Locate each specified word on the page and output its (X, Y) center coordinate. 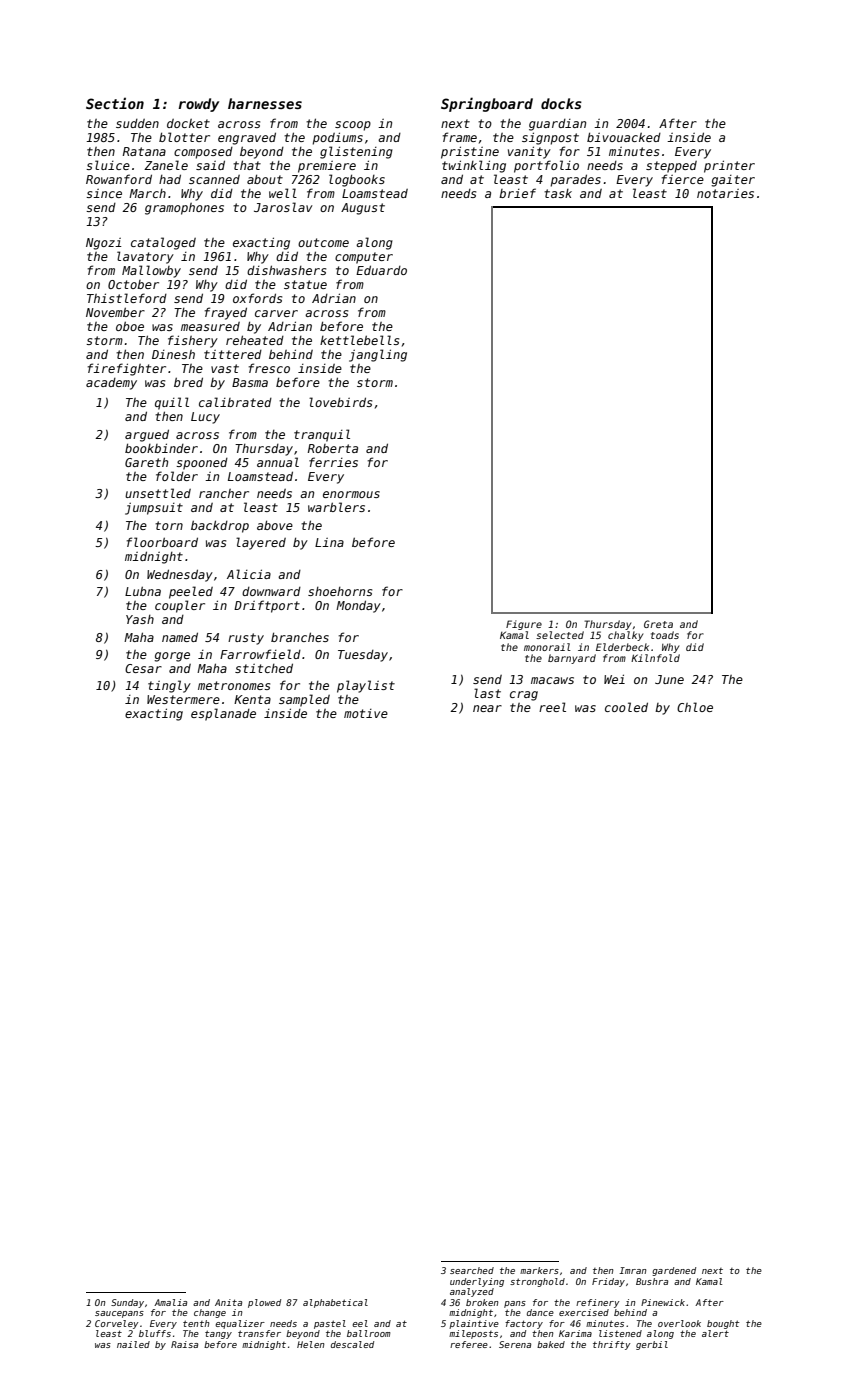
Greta (658, 624)
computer (364, 258)
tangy (218, 1334)
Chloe (695, 707)
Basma (250, 382)
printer (729, 166)
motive (366, 713)
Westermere (183, 699)
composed (203, 153)
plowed (264, 1303)
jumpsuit (154, 509)
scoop (353, 126)
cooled (626, 707)
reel (552, 707)
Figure (524, 625)
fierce (683, 179)
